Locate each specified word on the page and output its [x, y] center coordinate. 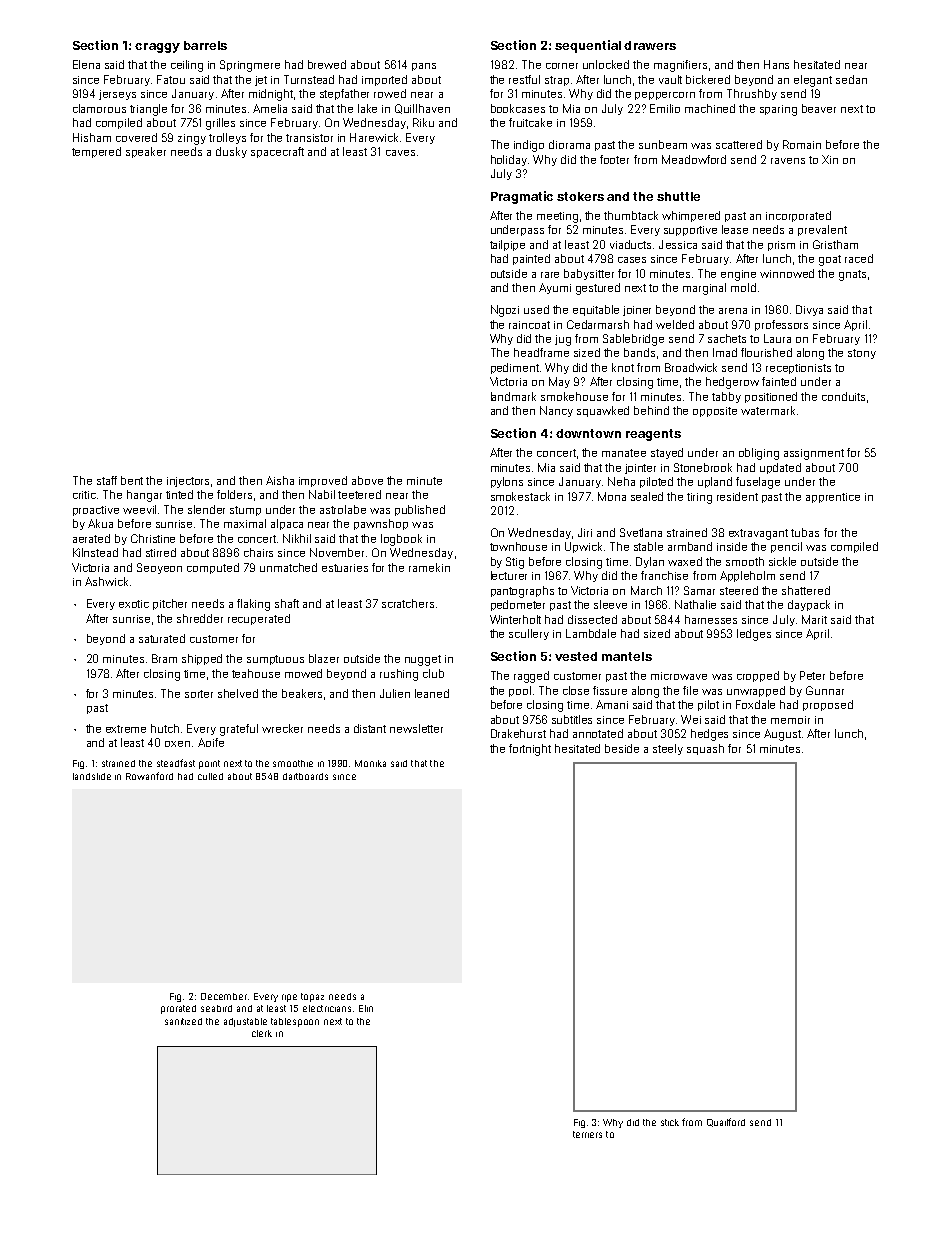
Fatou [171, 79]
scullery [529, 634]
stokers [580, 196]
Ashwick [106, 581]
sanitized [183, 1021]
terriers [587, 1134]
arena [733, 311]
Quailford [726, 1122]
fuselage [758, 483]
